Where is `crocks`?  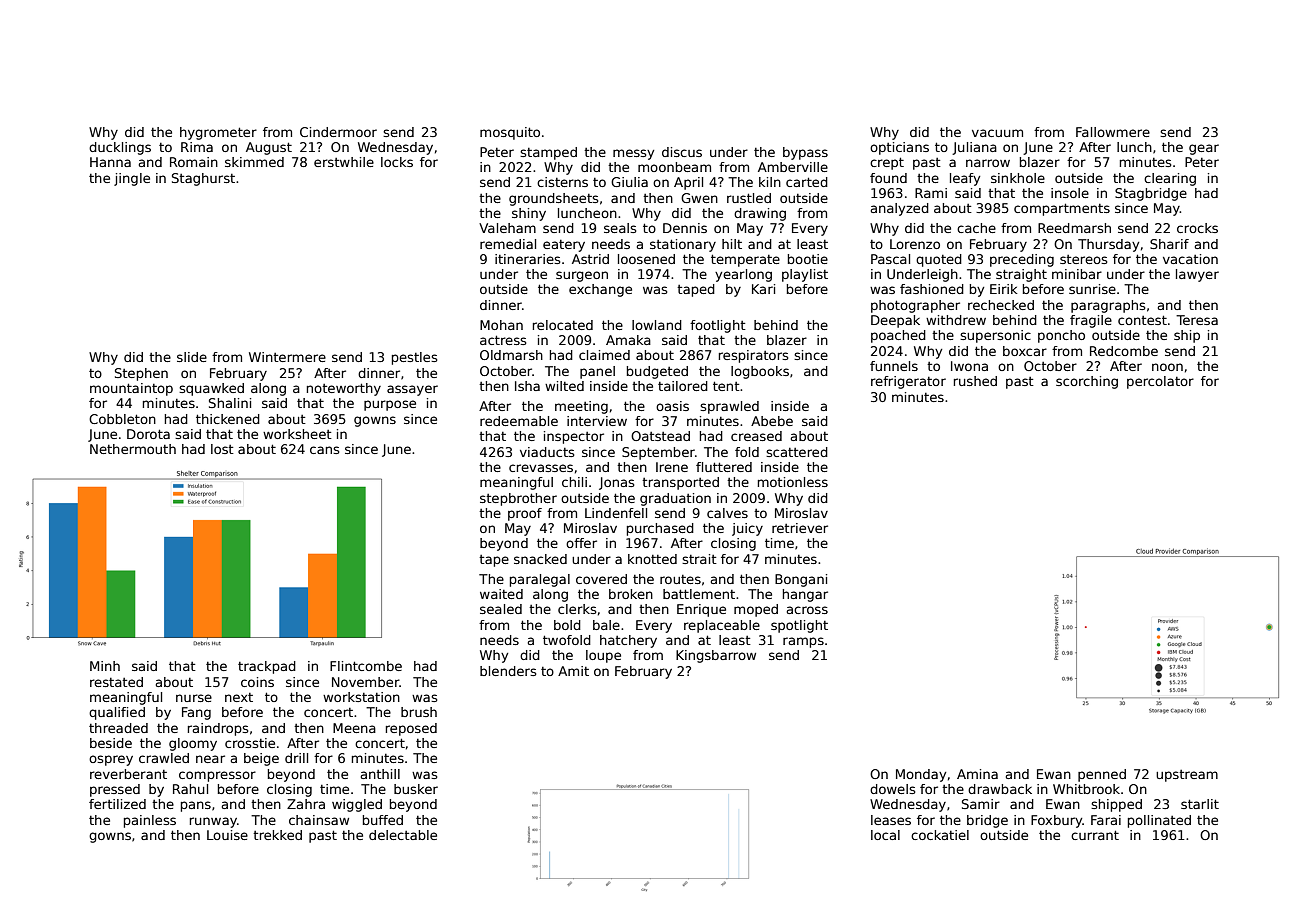
crocks is located at coordinates (1197, 228).
